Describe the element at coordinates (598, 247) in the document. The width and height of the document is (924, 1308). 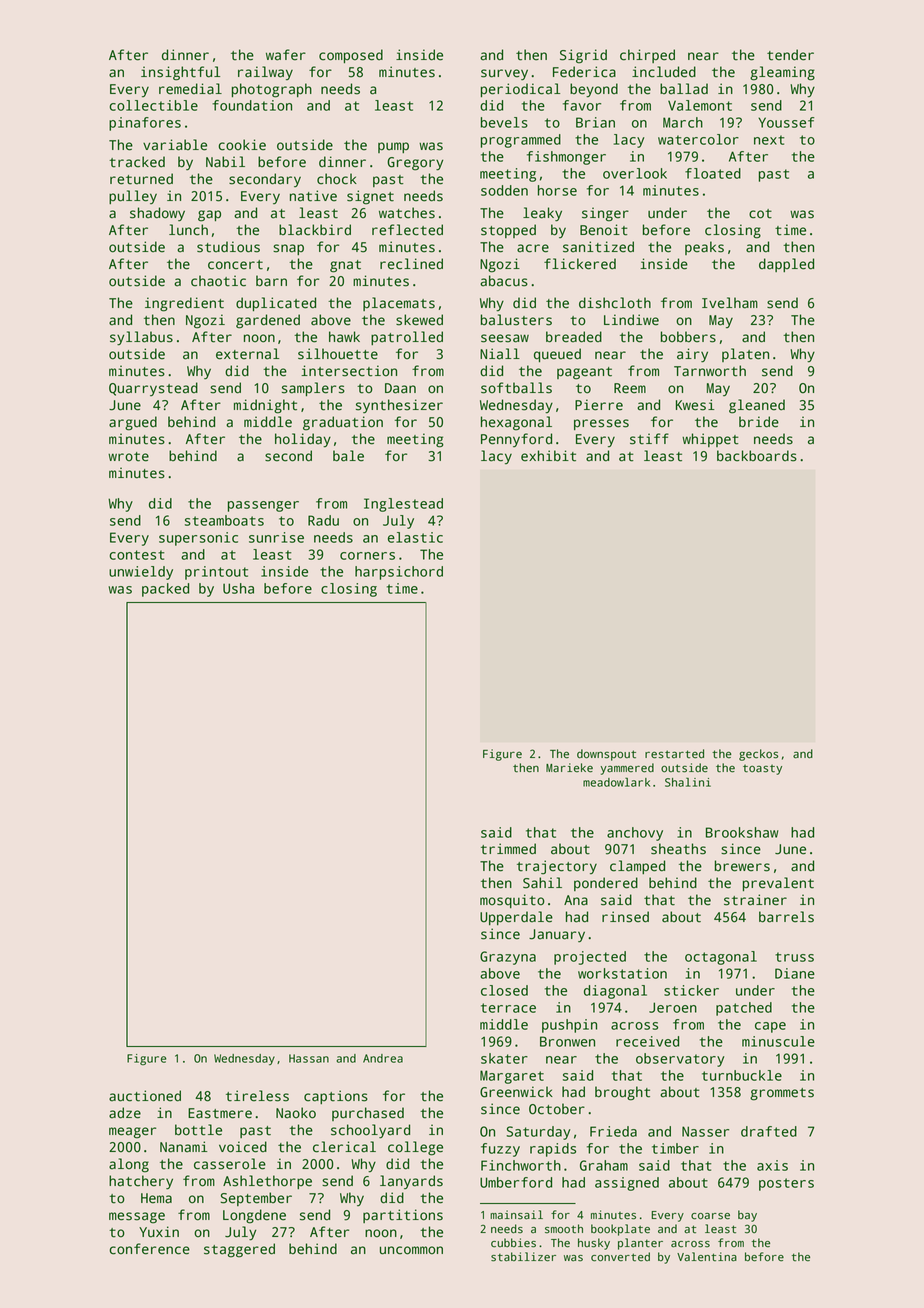
I see `sanitized` at that location.
